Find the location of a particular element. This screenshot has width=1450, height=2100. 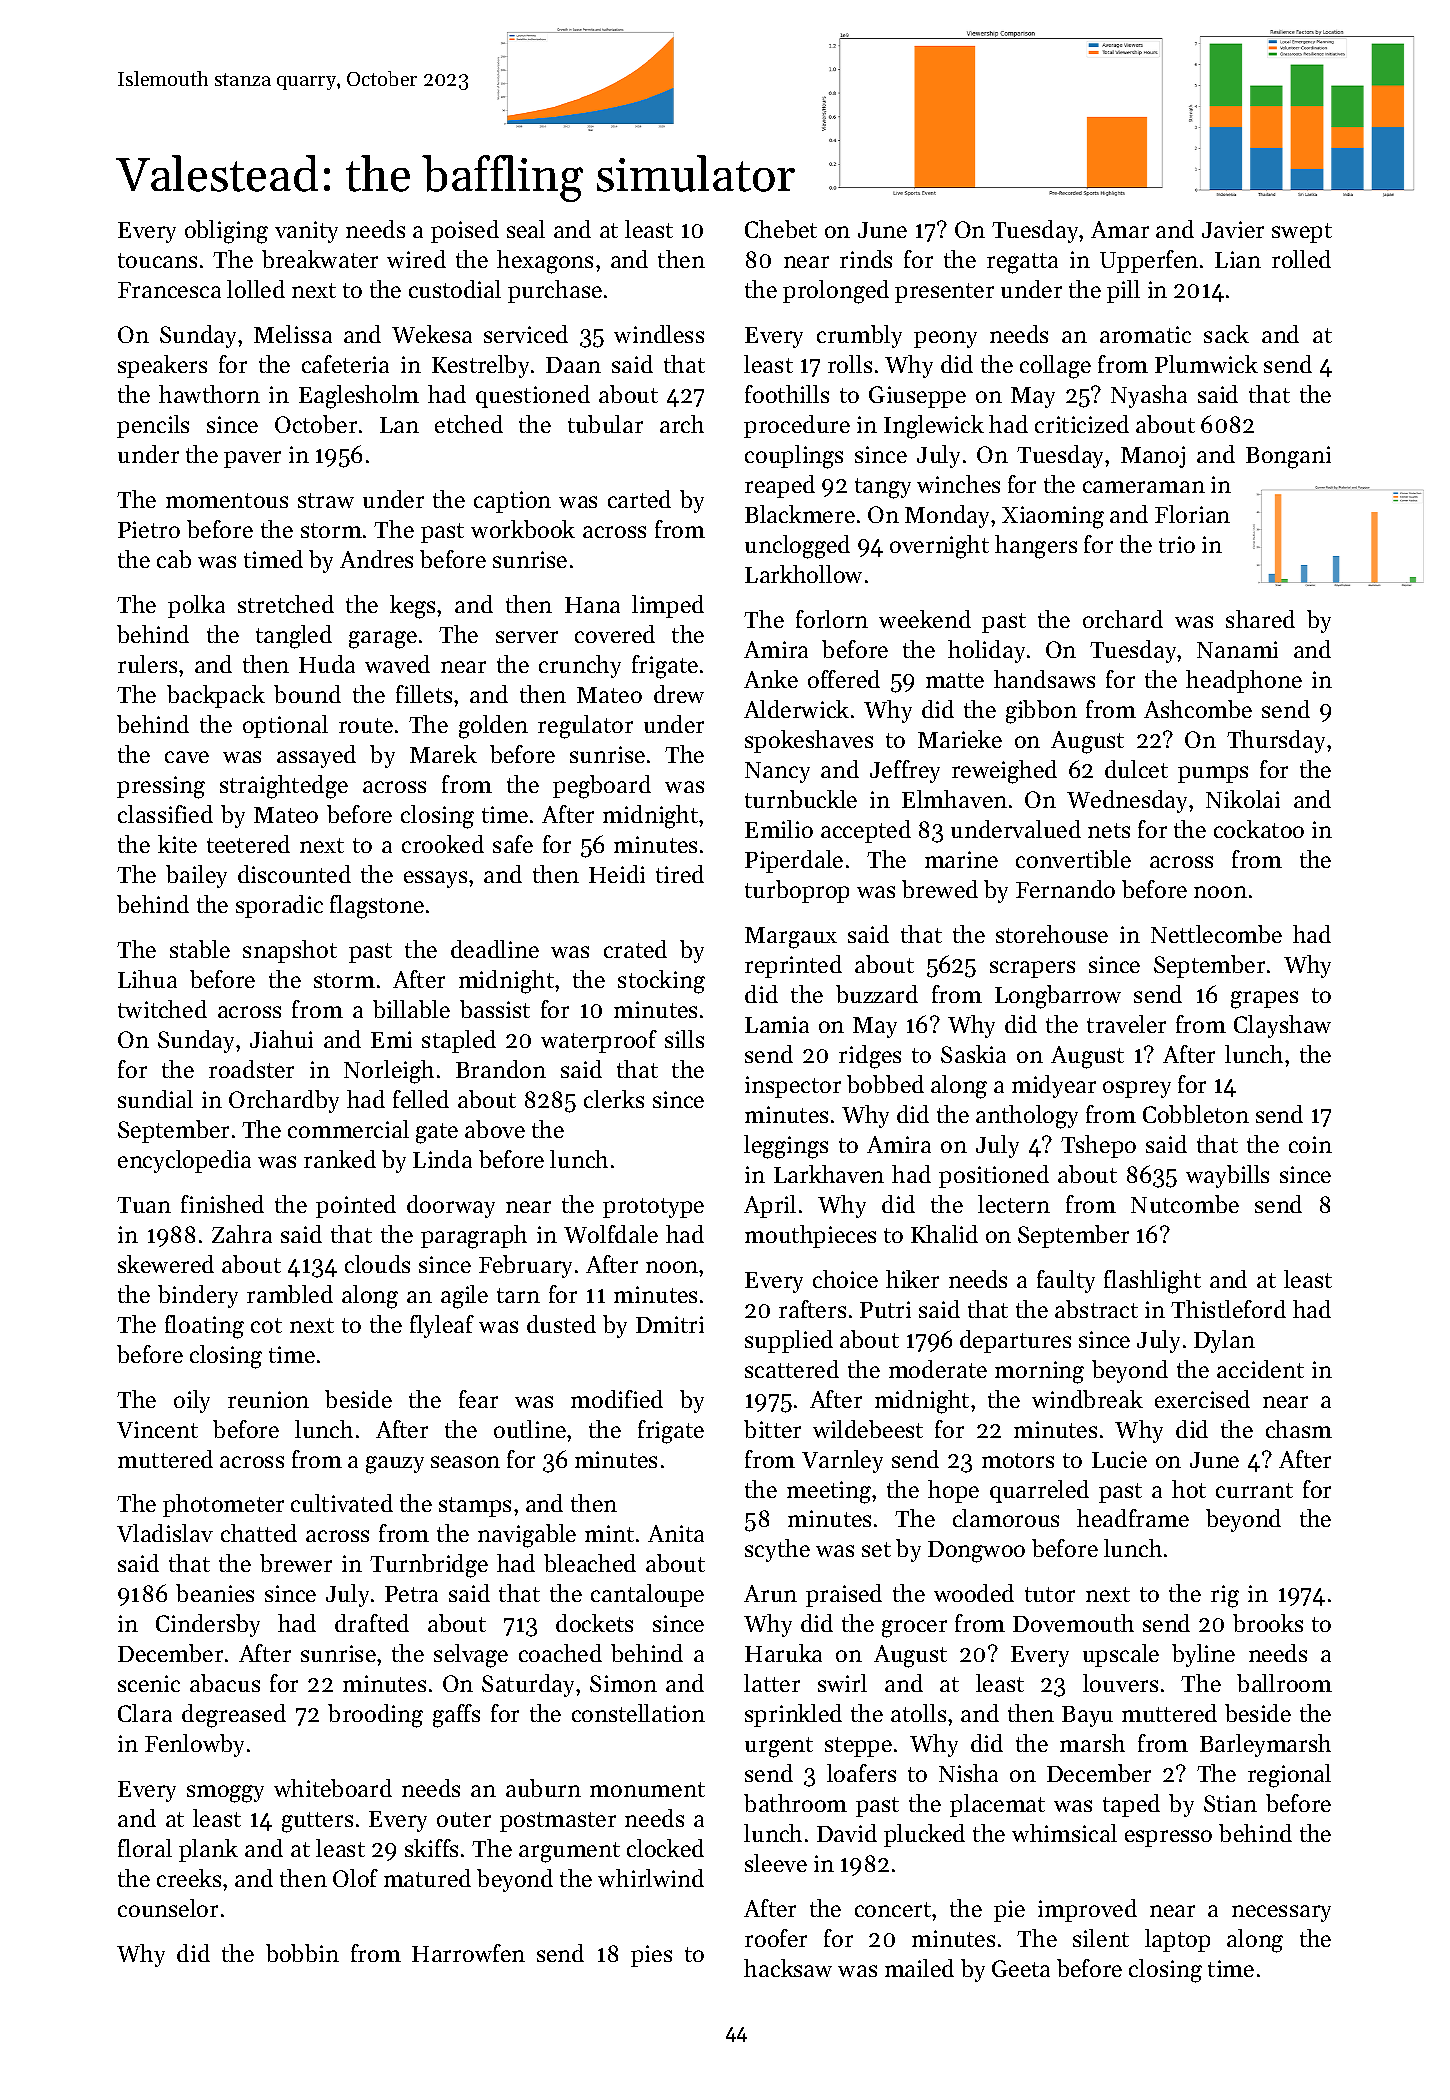

chatted is located at coordinates (259, 1533).
